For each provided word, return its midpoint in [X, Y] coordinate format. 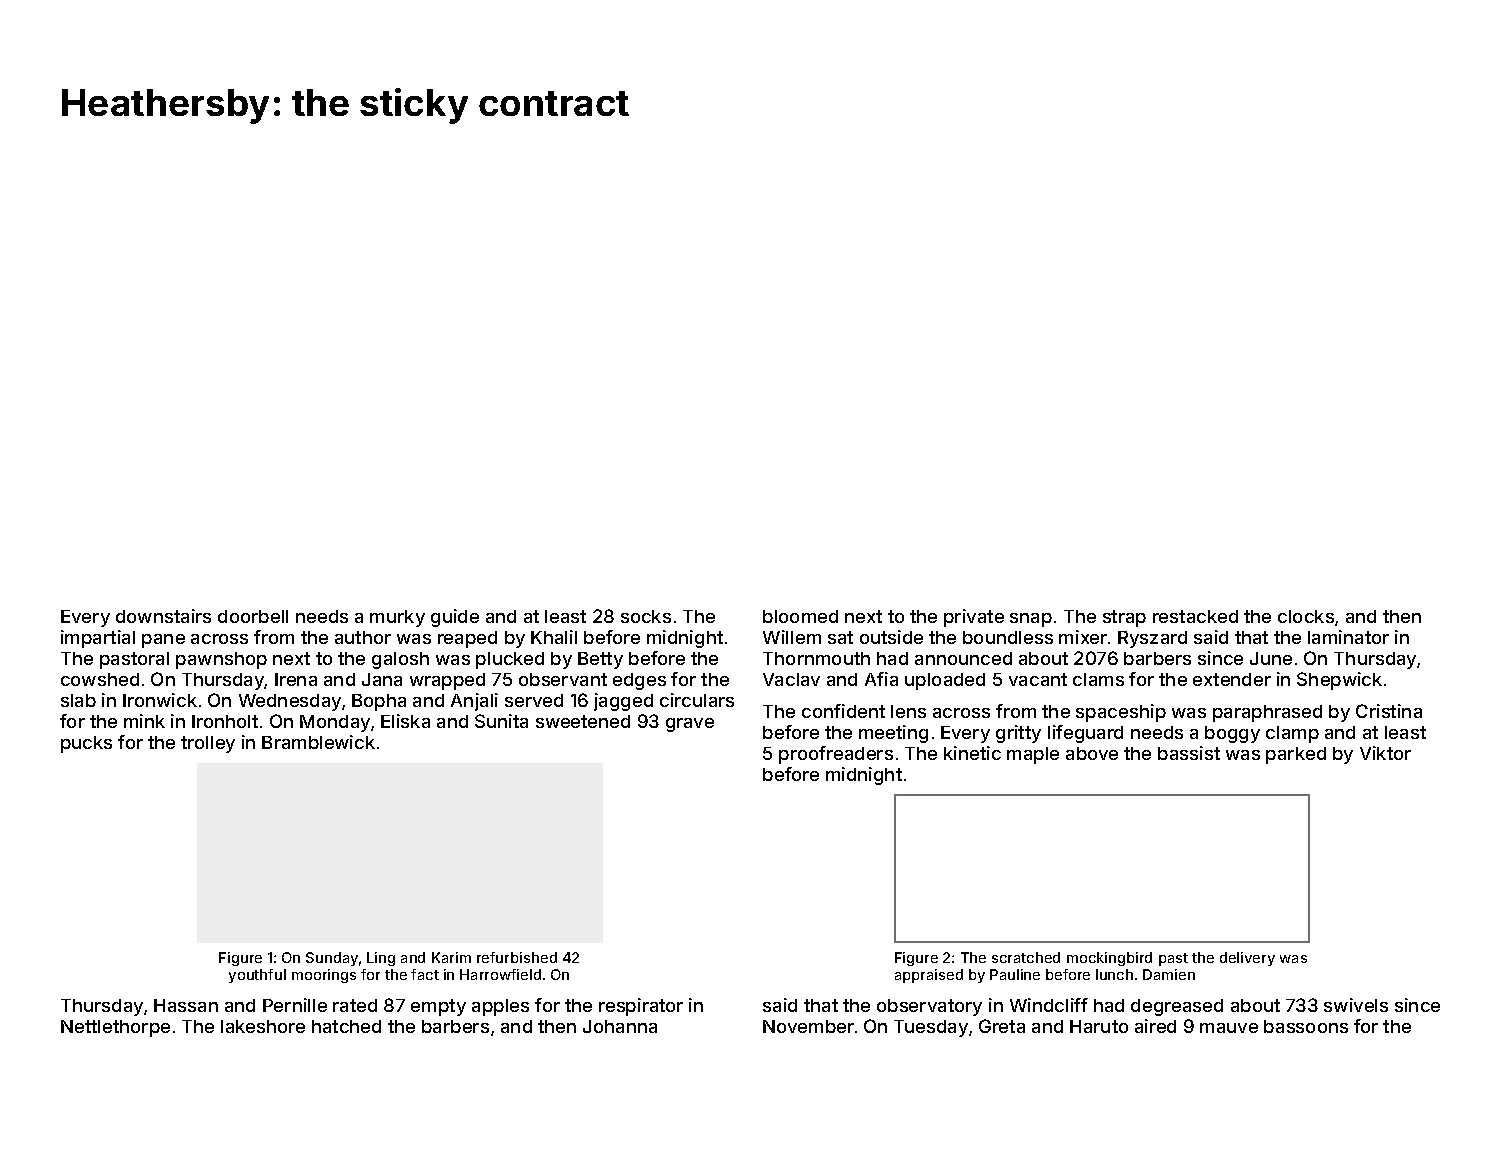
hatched [346, 1026]
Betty [600, 660]
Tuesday [931, 1028]
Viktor [1385, 753]
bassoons [1306, 1026]
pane [163, 641]
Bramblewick [318, 742]
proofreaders [836, 755]
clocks [1306, 616]
